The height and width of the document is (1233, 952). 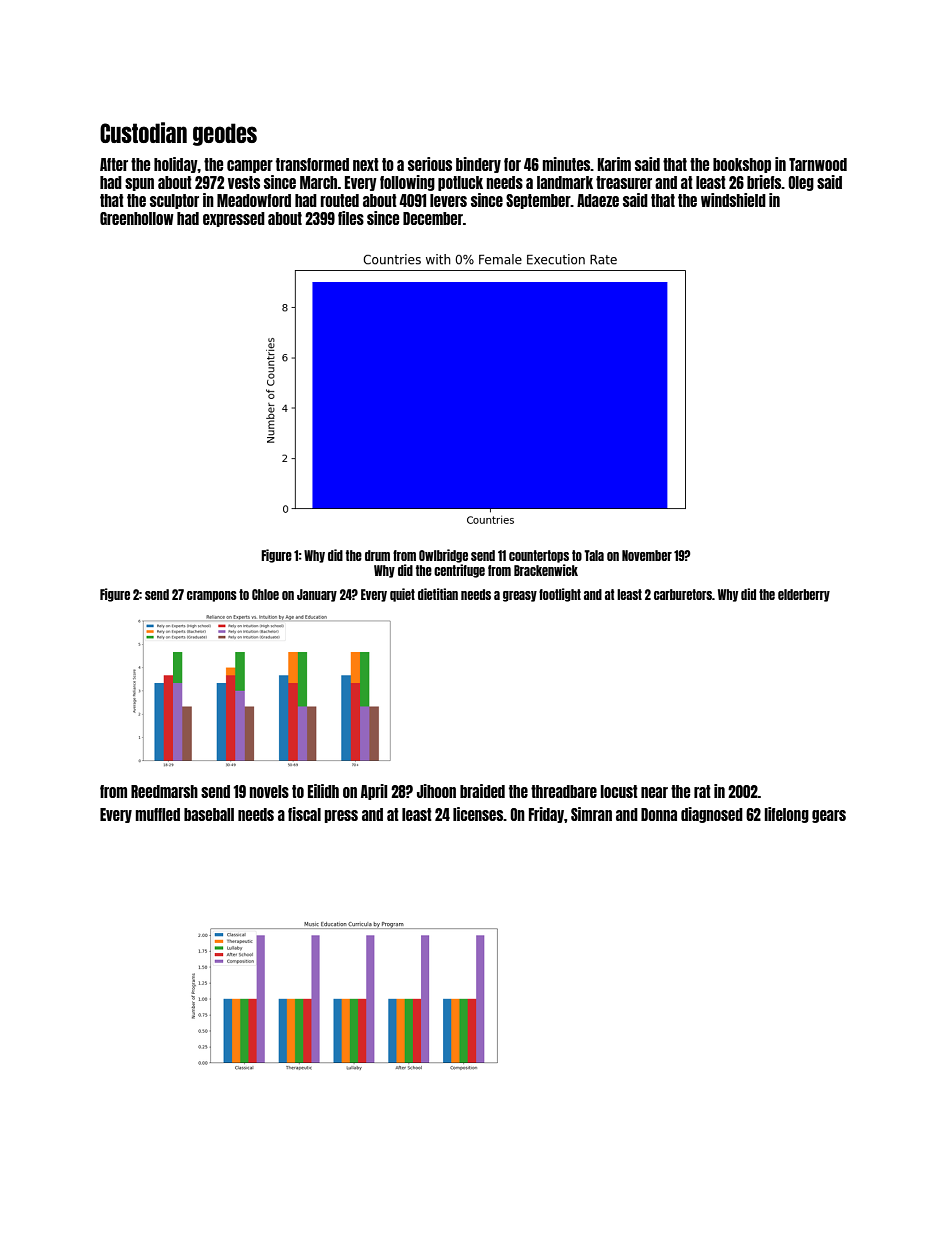 What do you see at coordinates (225, 134) in the document?
I see `geodes` at bounding box center [225, 134].
